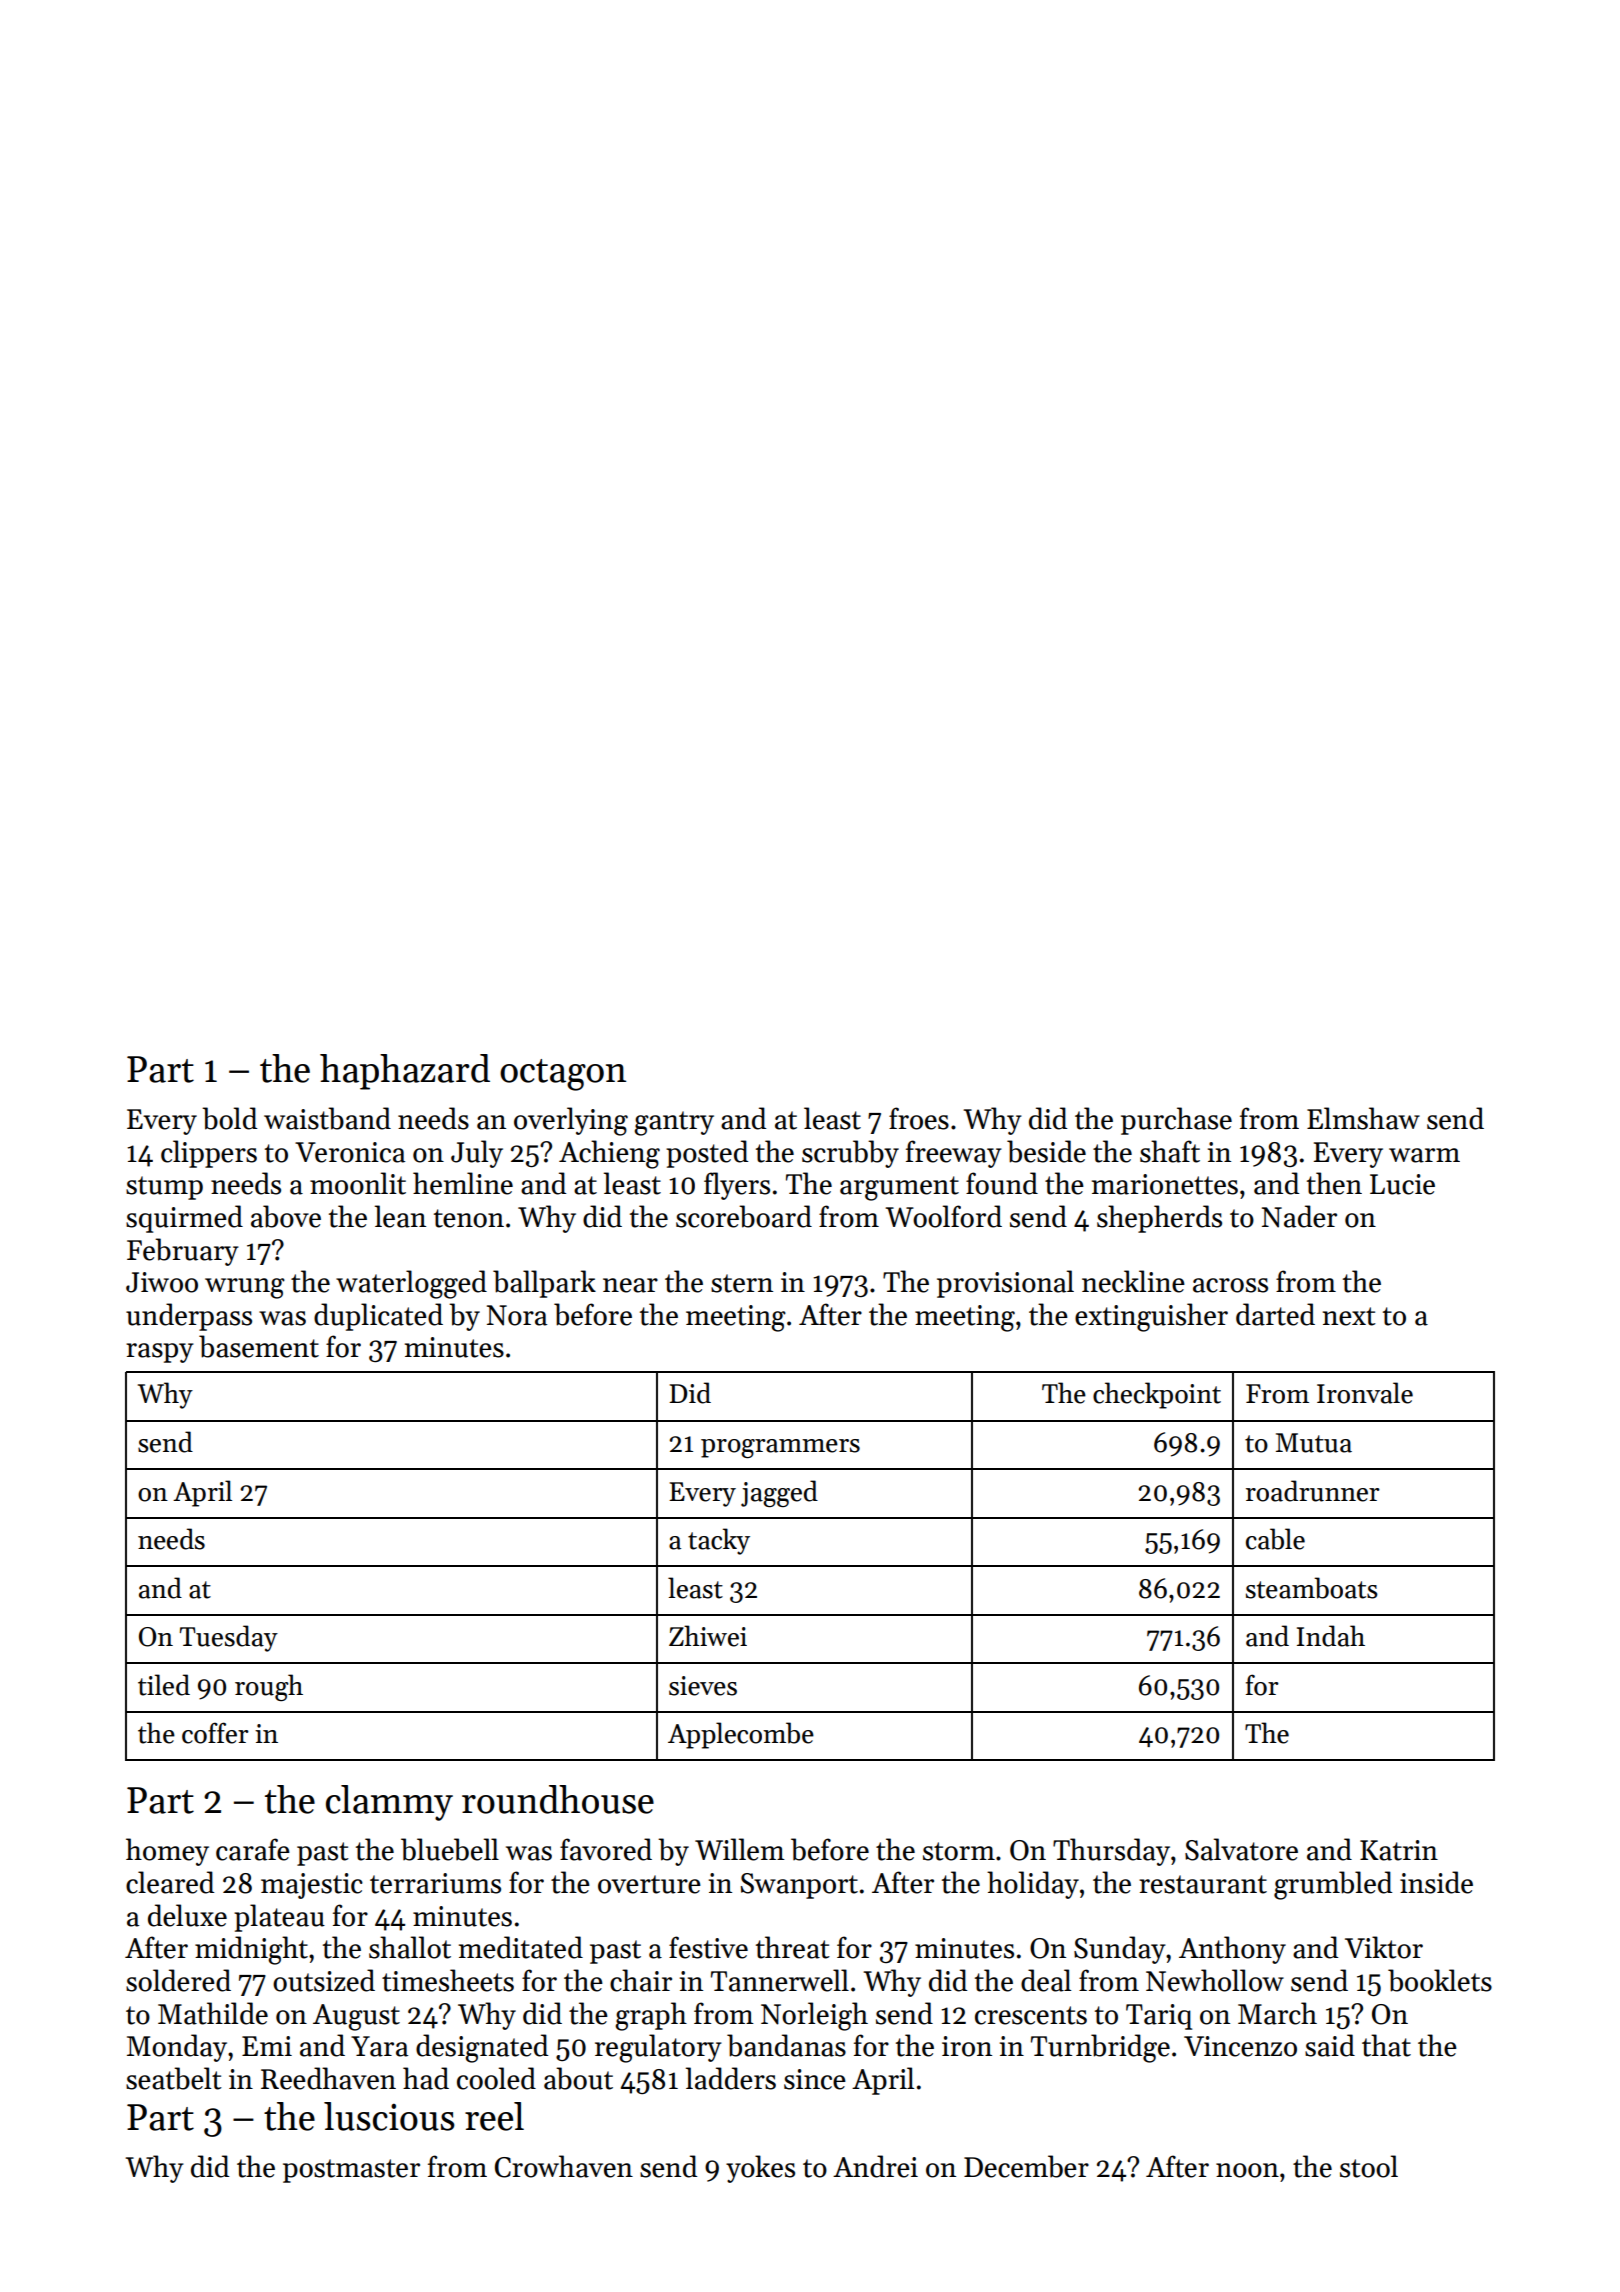 This document has width=1620, height=2292. I want to click on froes, so click(919, 1118).
